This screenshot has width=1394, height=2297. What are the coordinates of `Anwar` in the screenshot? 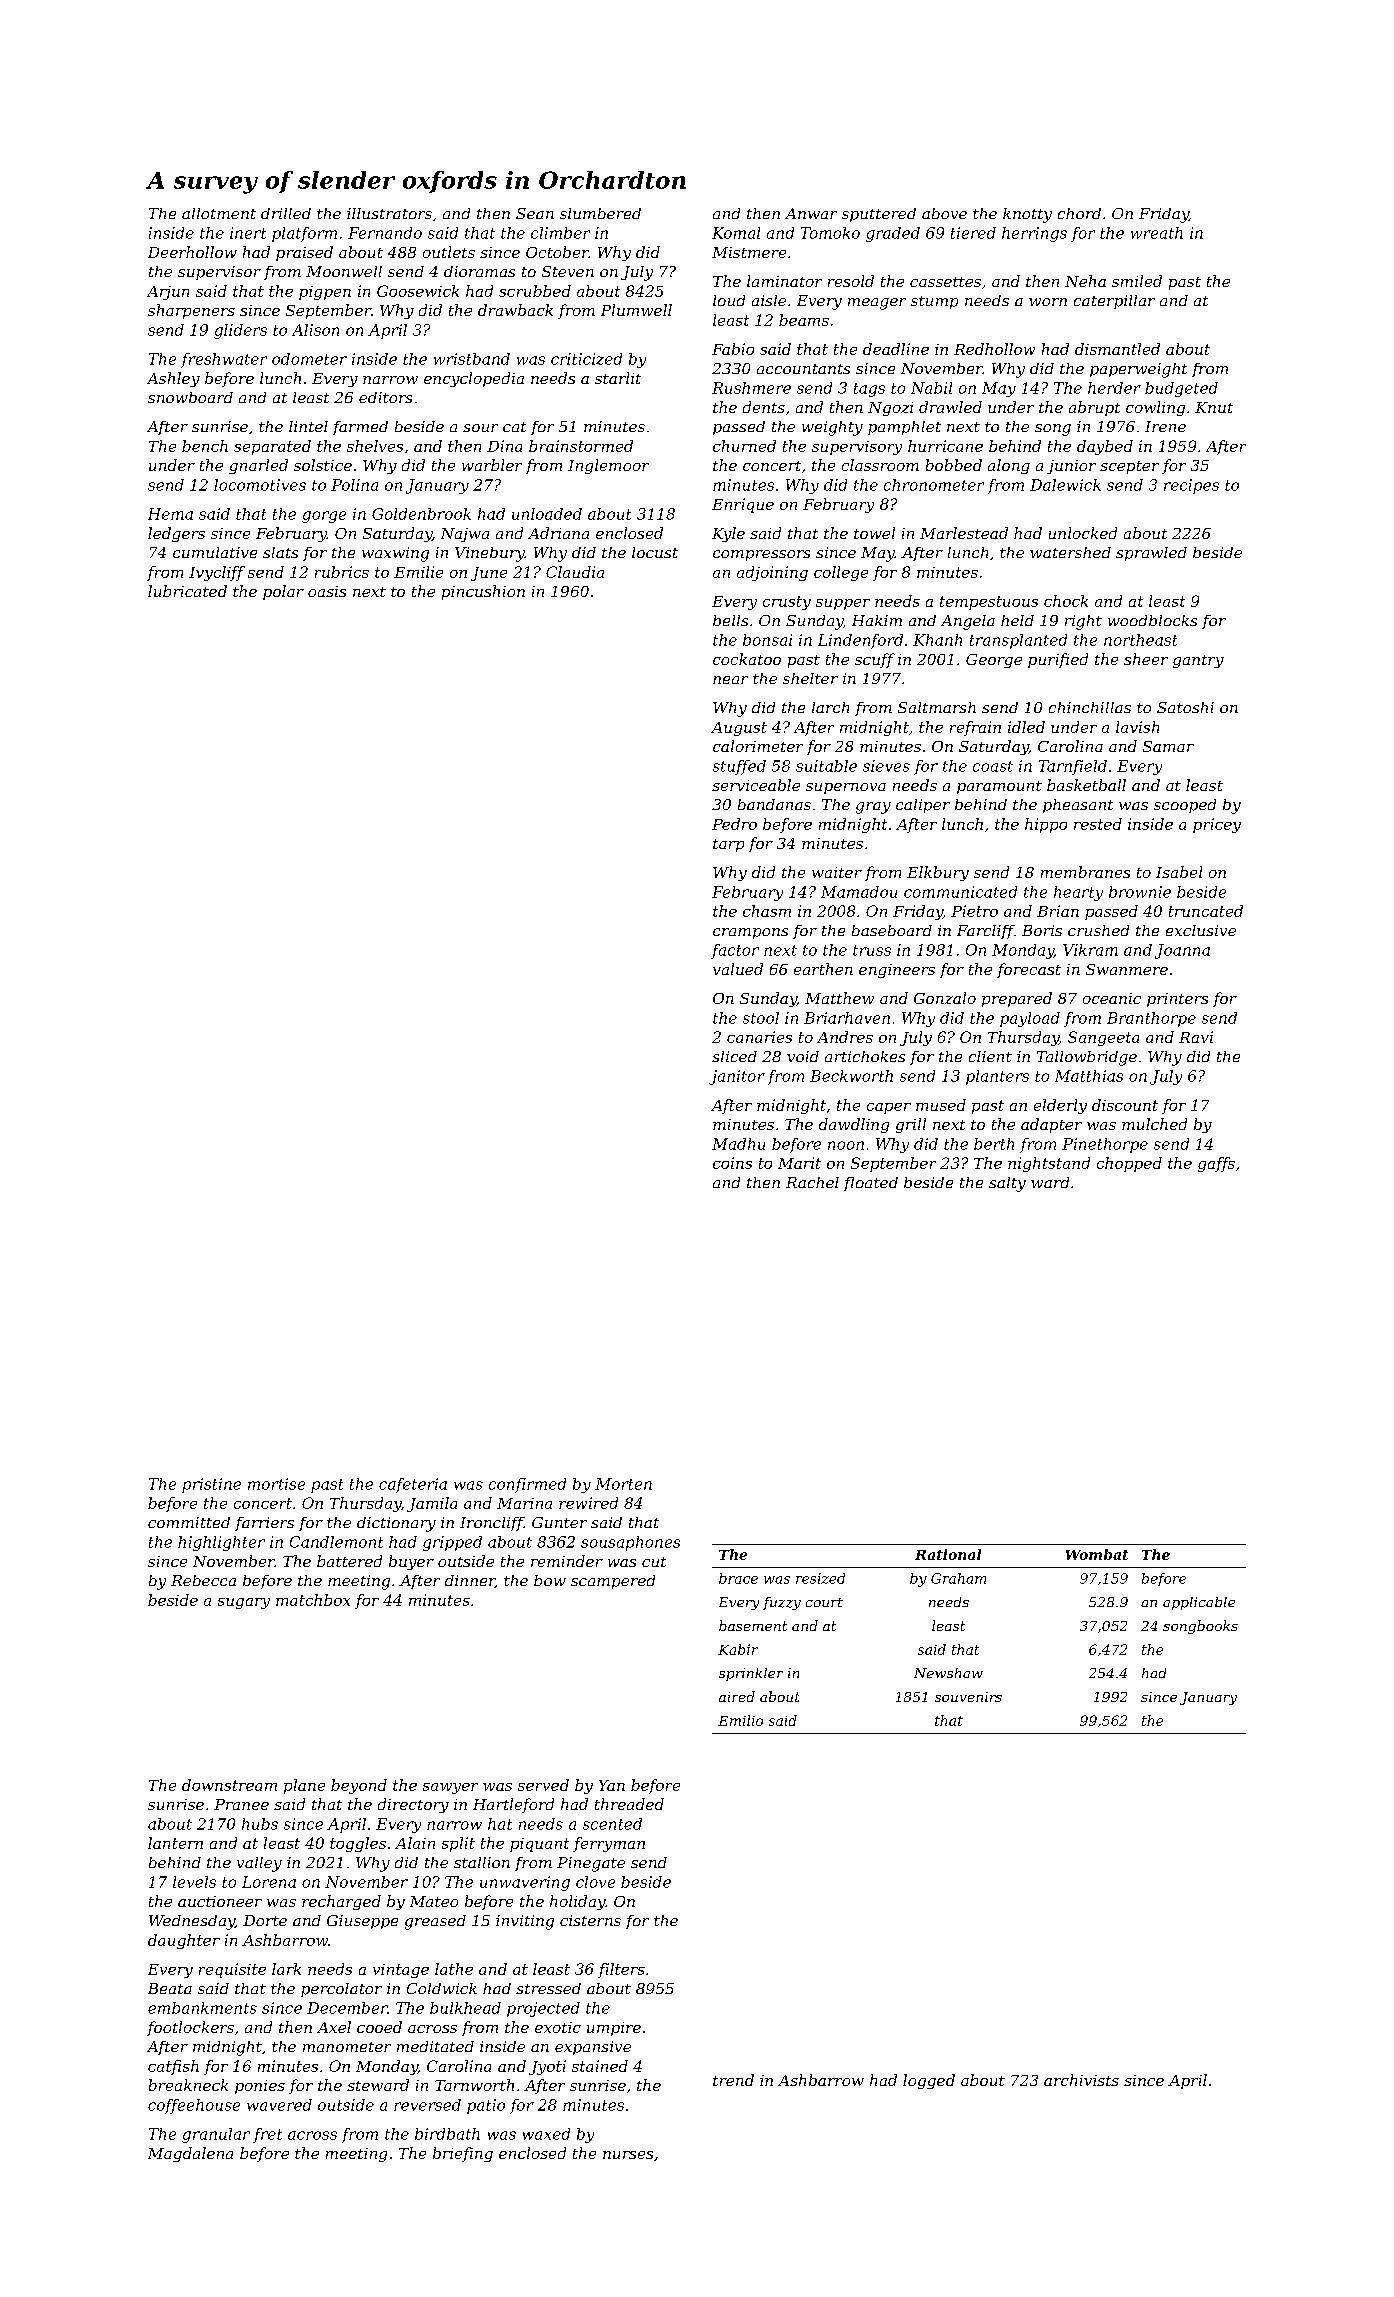 It's located at (811, 213).
